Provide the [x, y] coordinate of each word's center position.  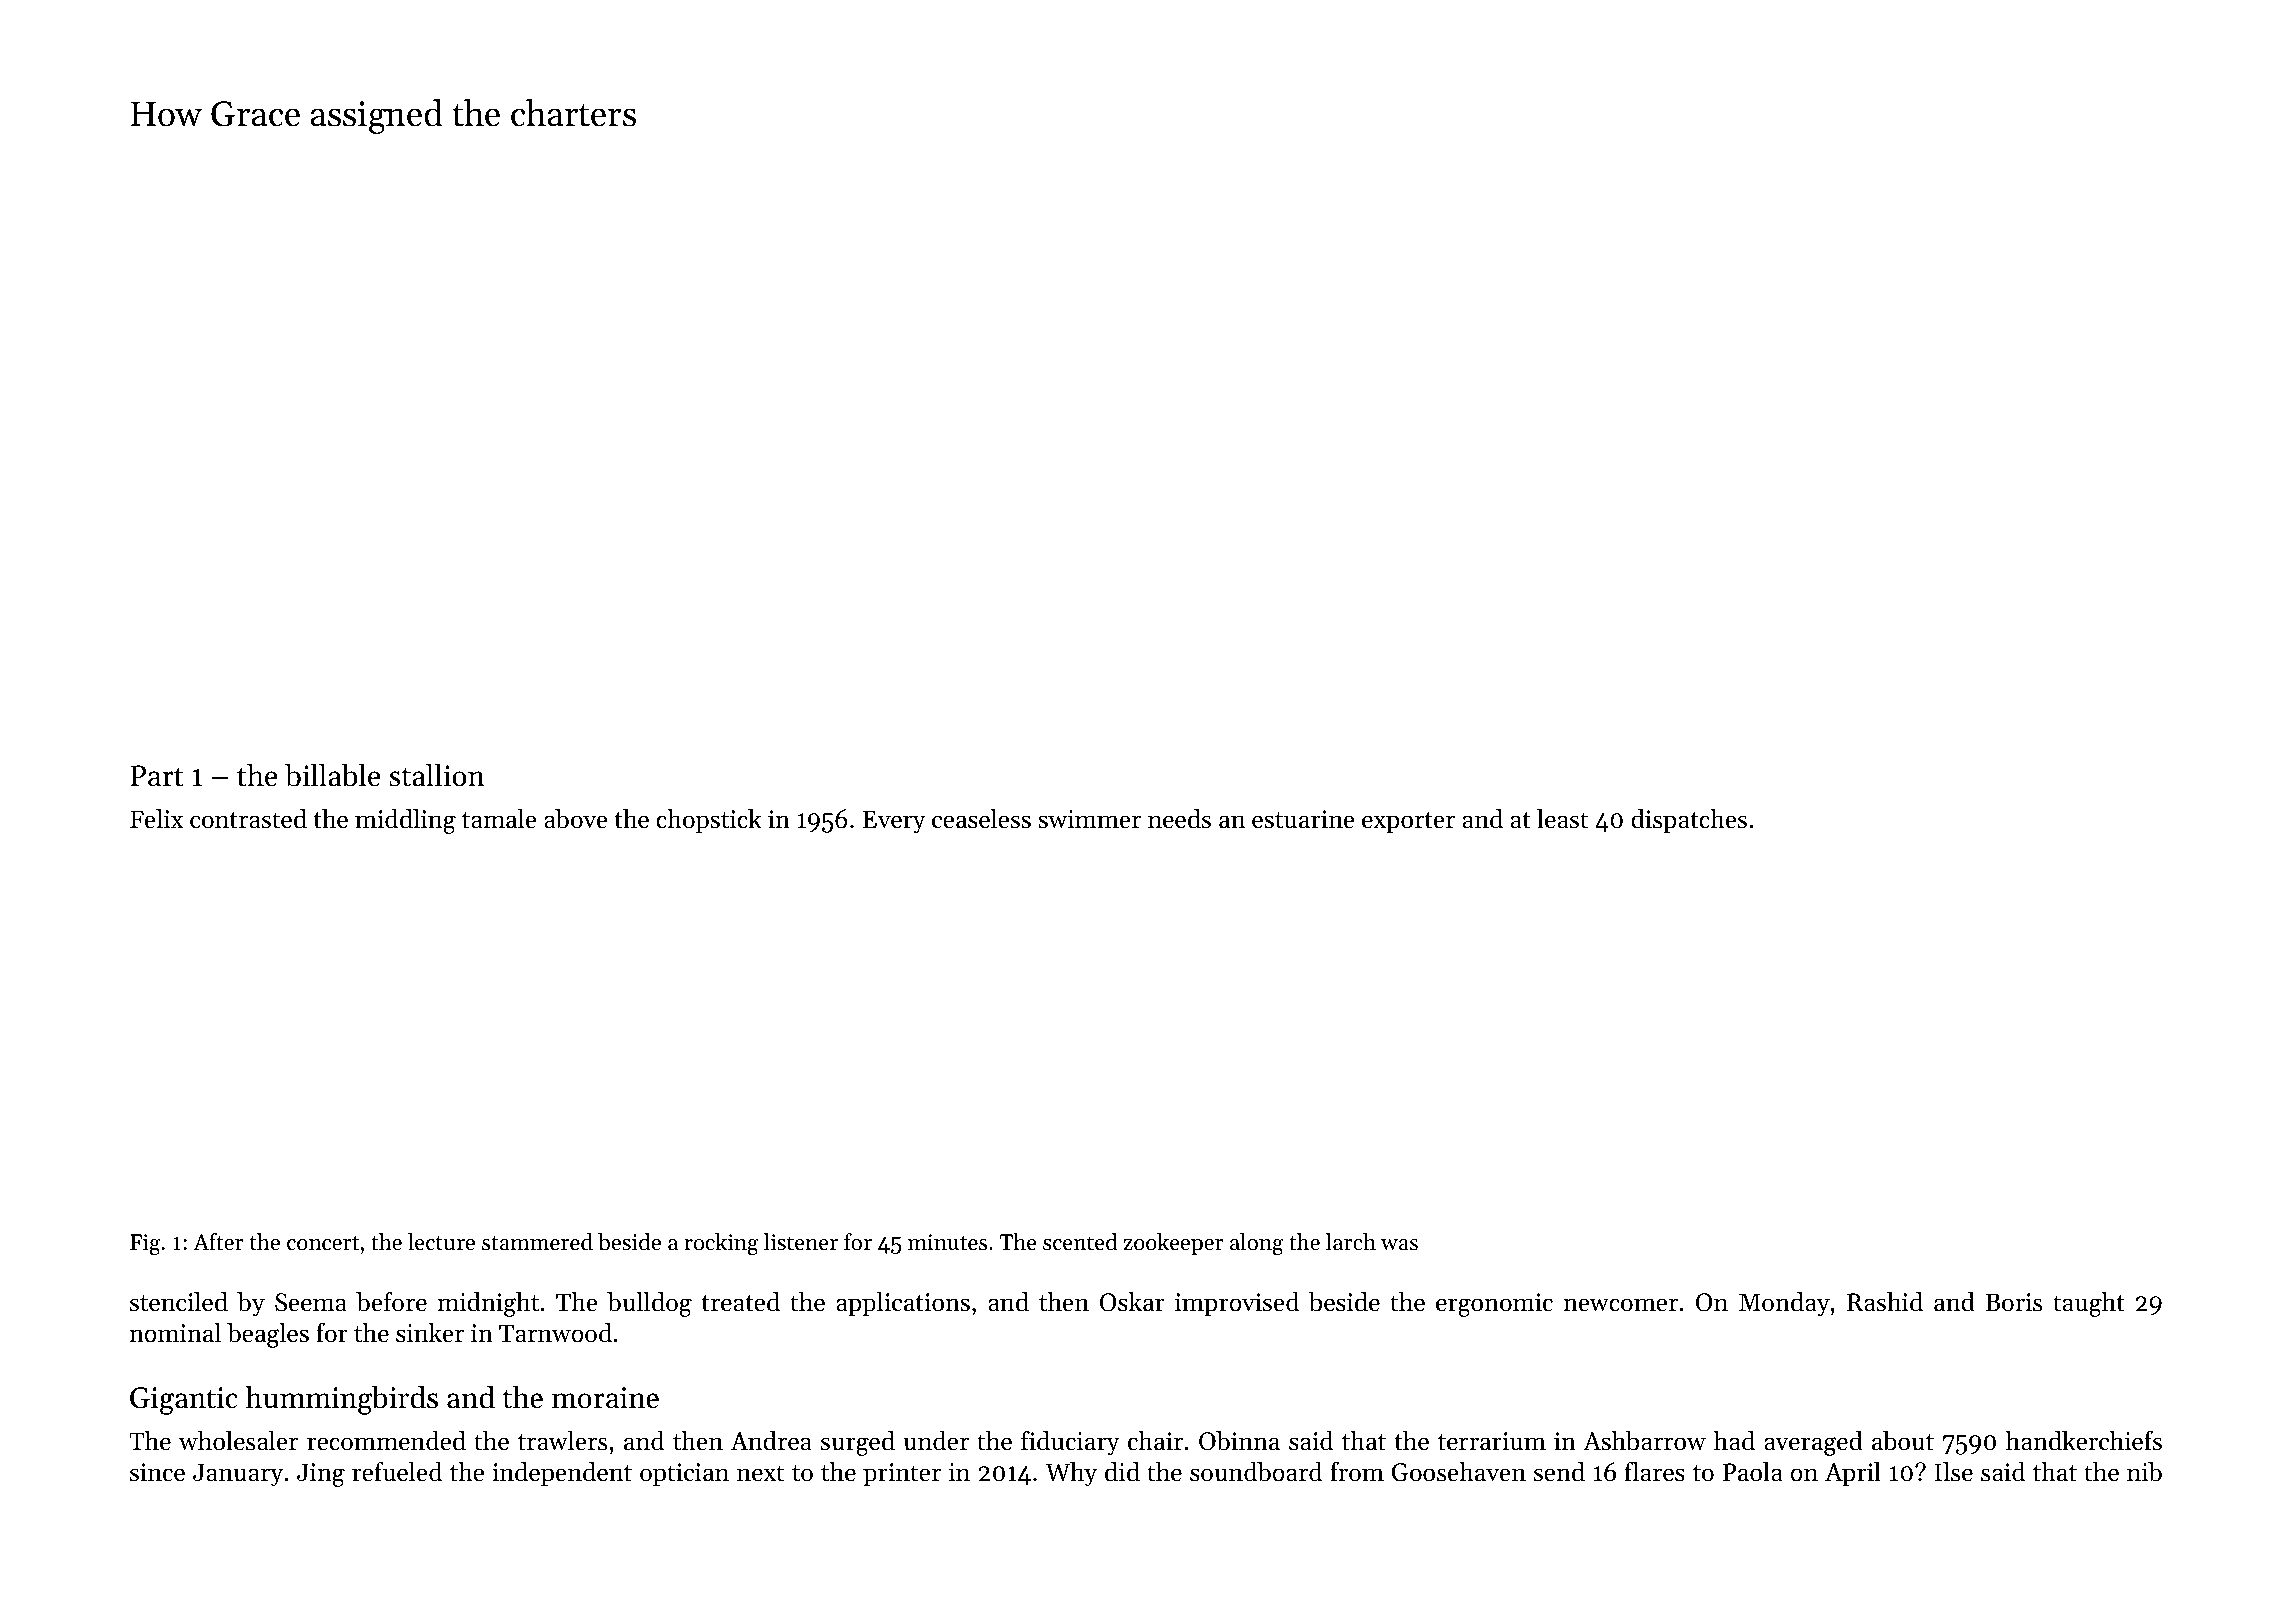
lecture [441, 1242]
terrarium [1492, 1441]
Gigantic [184, 1401]
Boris [2013, 1302]
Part [157, 776]
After [218, 1242]
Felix [156, 819]
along [1257, 1244]
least [1562, 819]
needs [1179, 819]
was [1399, 1245]
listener [801, 1242]
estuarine [1303, 819]
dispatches [1689, 821]
